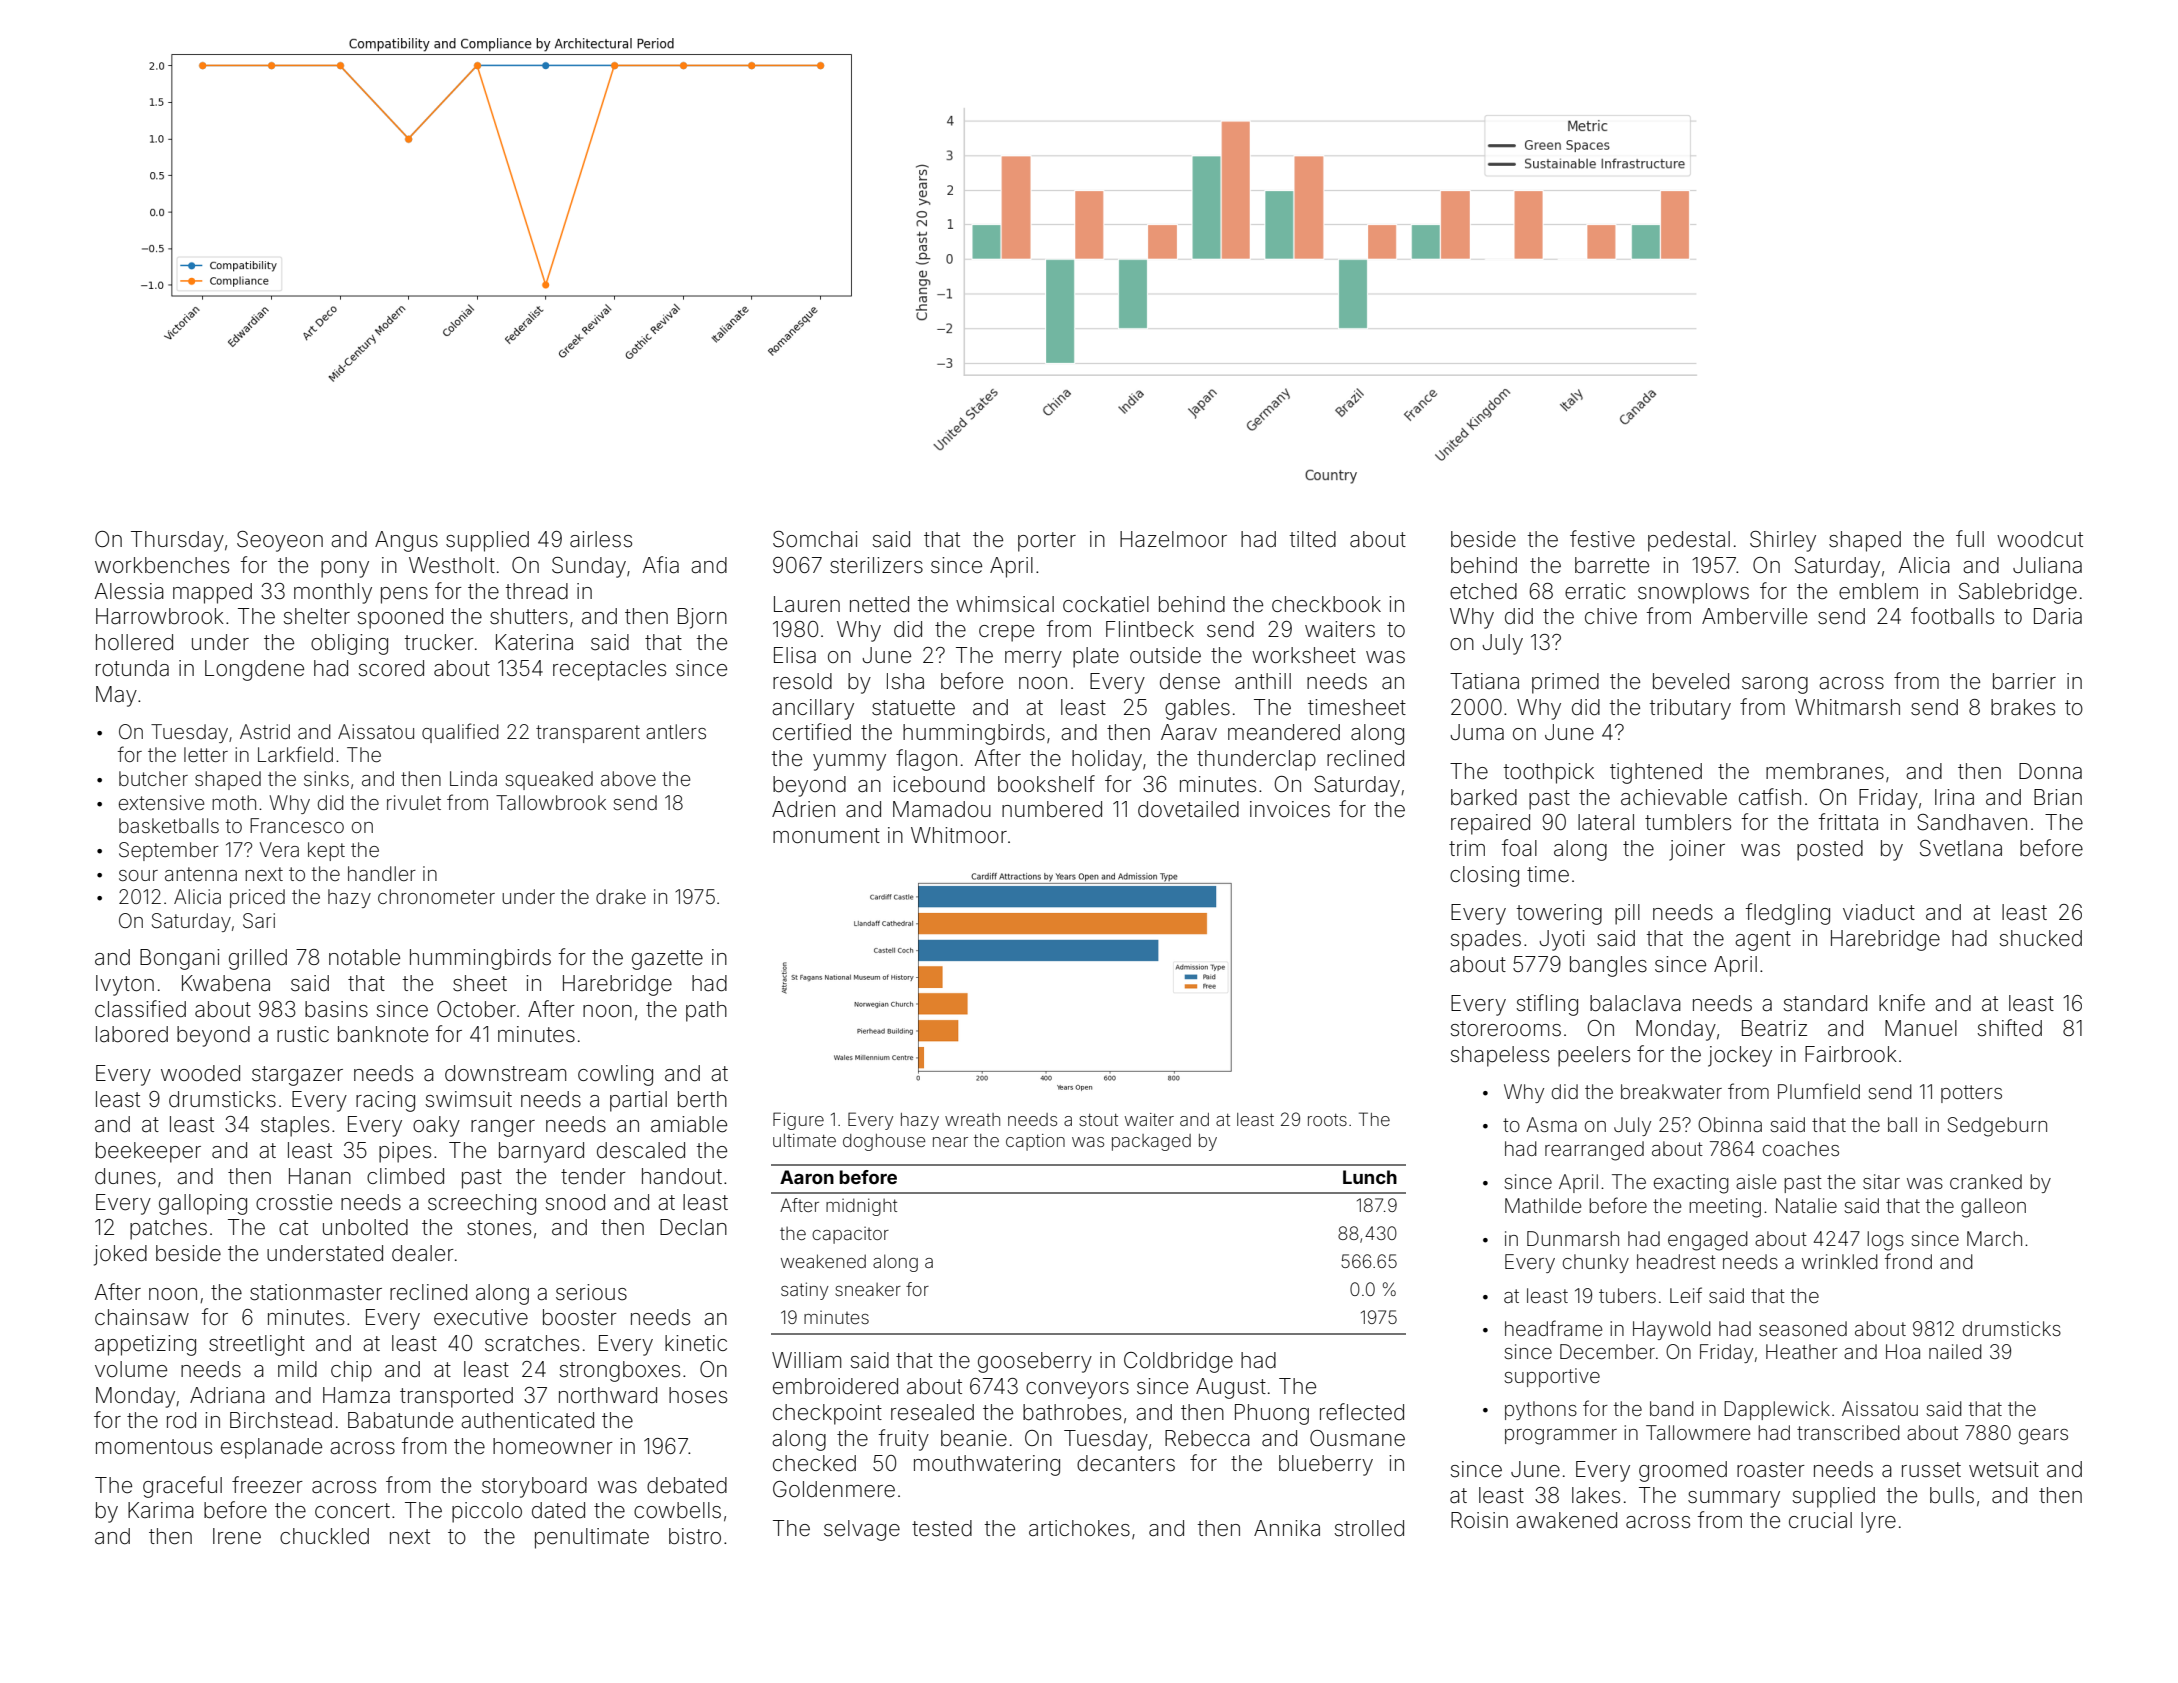 The height and width of the image is (1683, 2178). I want to click on Annika, so click(1287, 1528).
